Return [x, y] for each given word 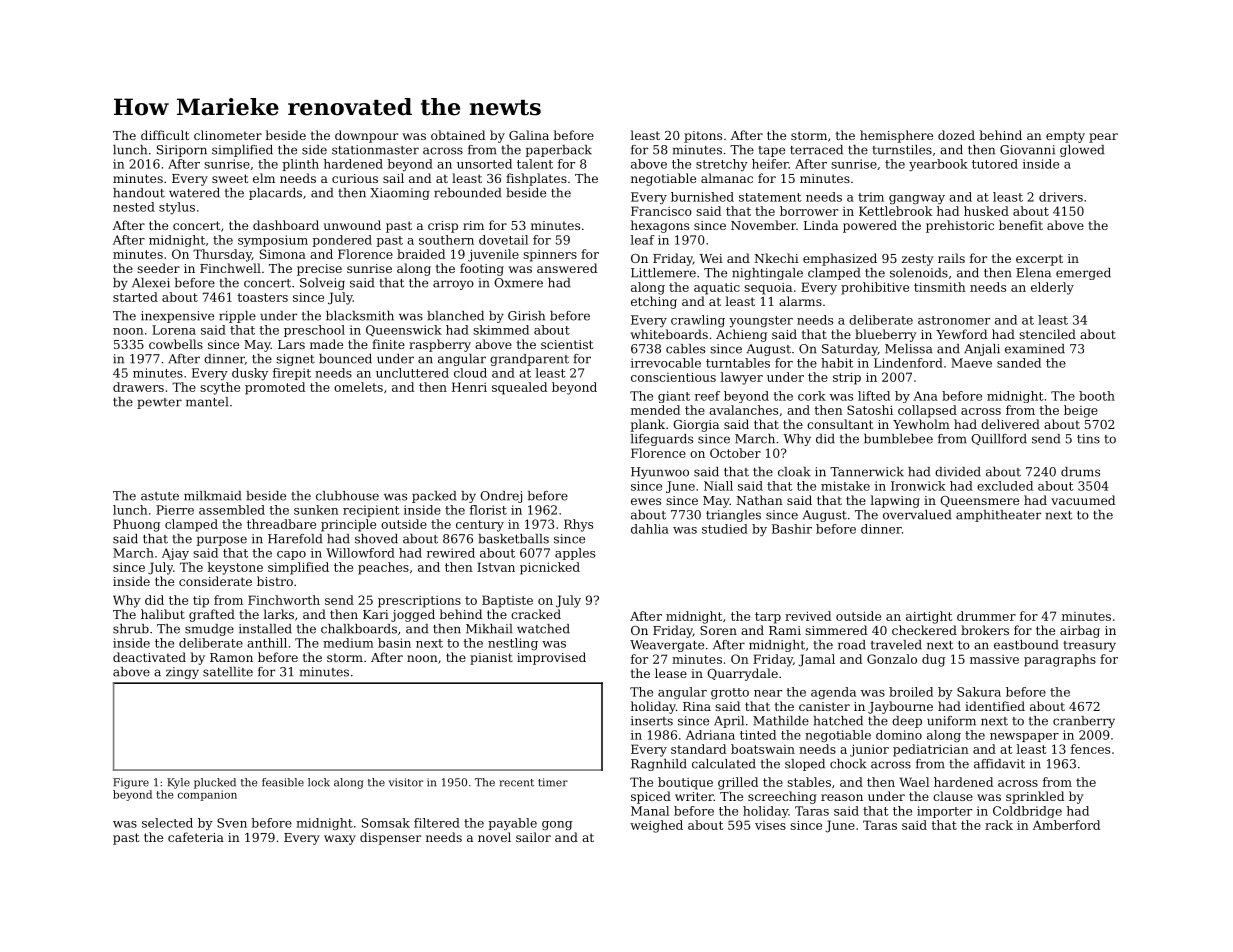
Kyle [178, 783]
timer [553, 782]
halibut [163, 614]
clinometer [228, 135]
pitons [703, 137]
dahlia [650, 529]
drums [1080, 472]
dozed [956, 135]
